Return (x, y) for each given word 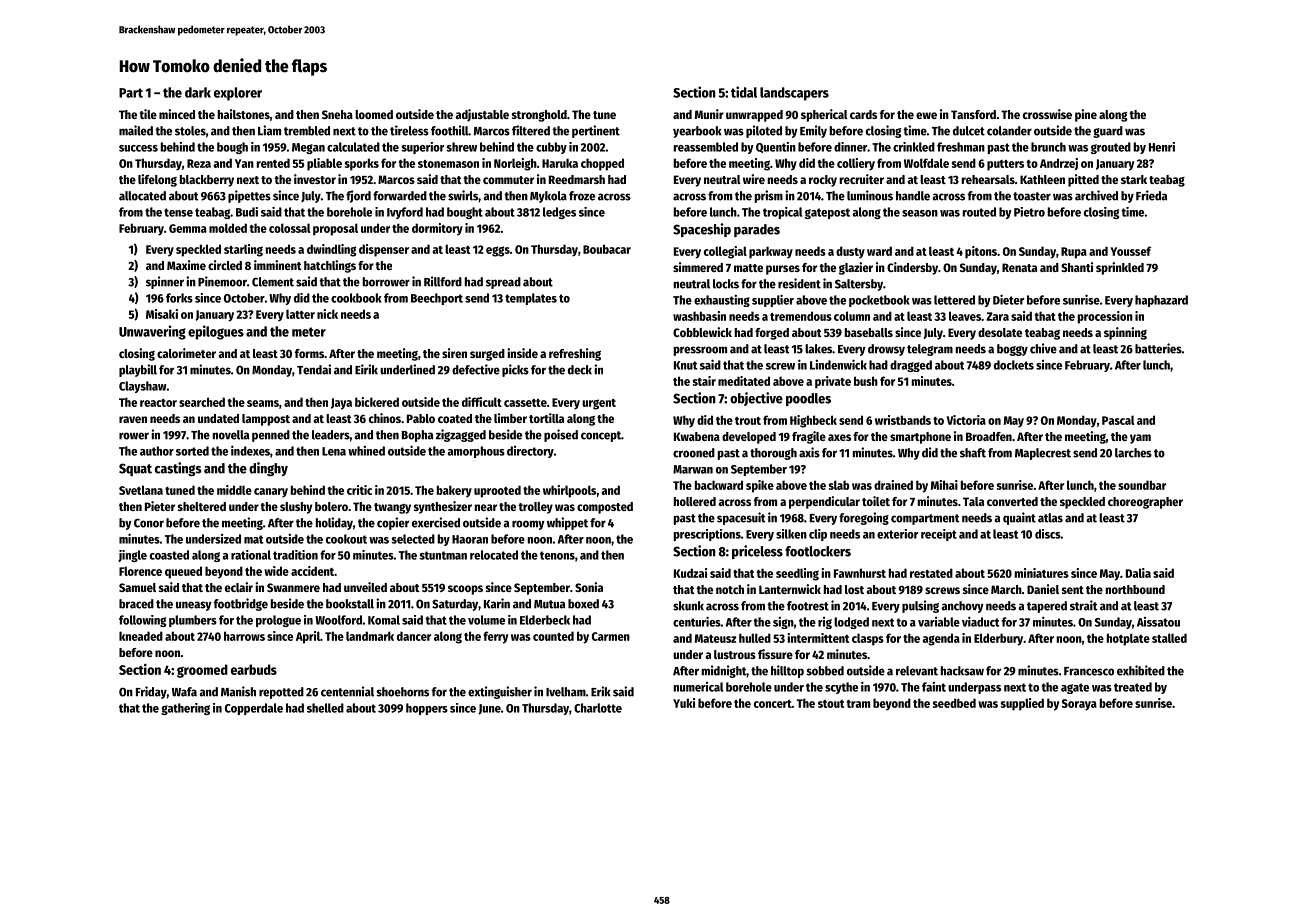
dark (198, 92)
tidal (744, 92)
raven (133, 419)
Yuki (684, 703)
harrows (244, 636)
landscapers (794, 94)
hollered (695, 501)
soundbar (1142, 485)
